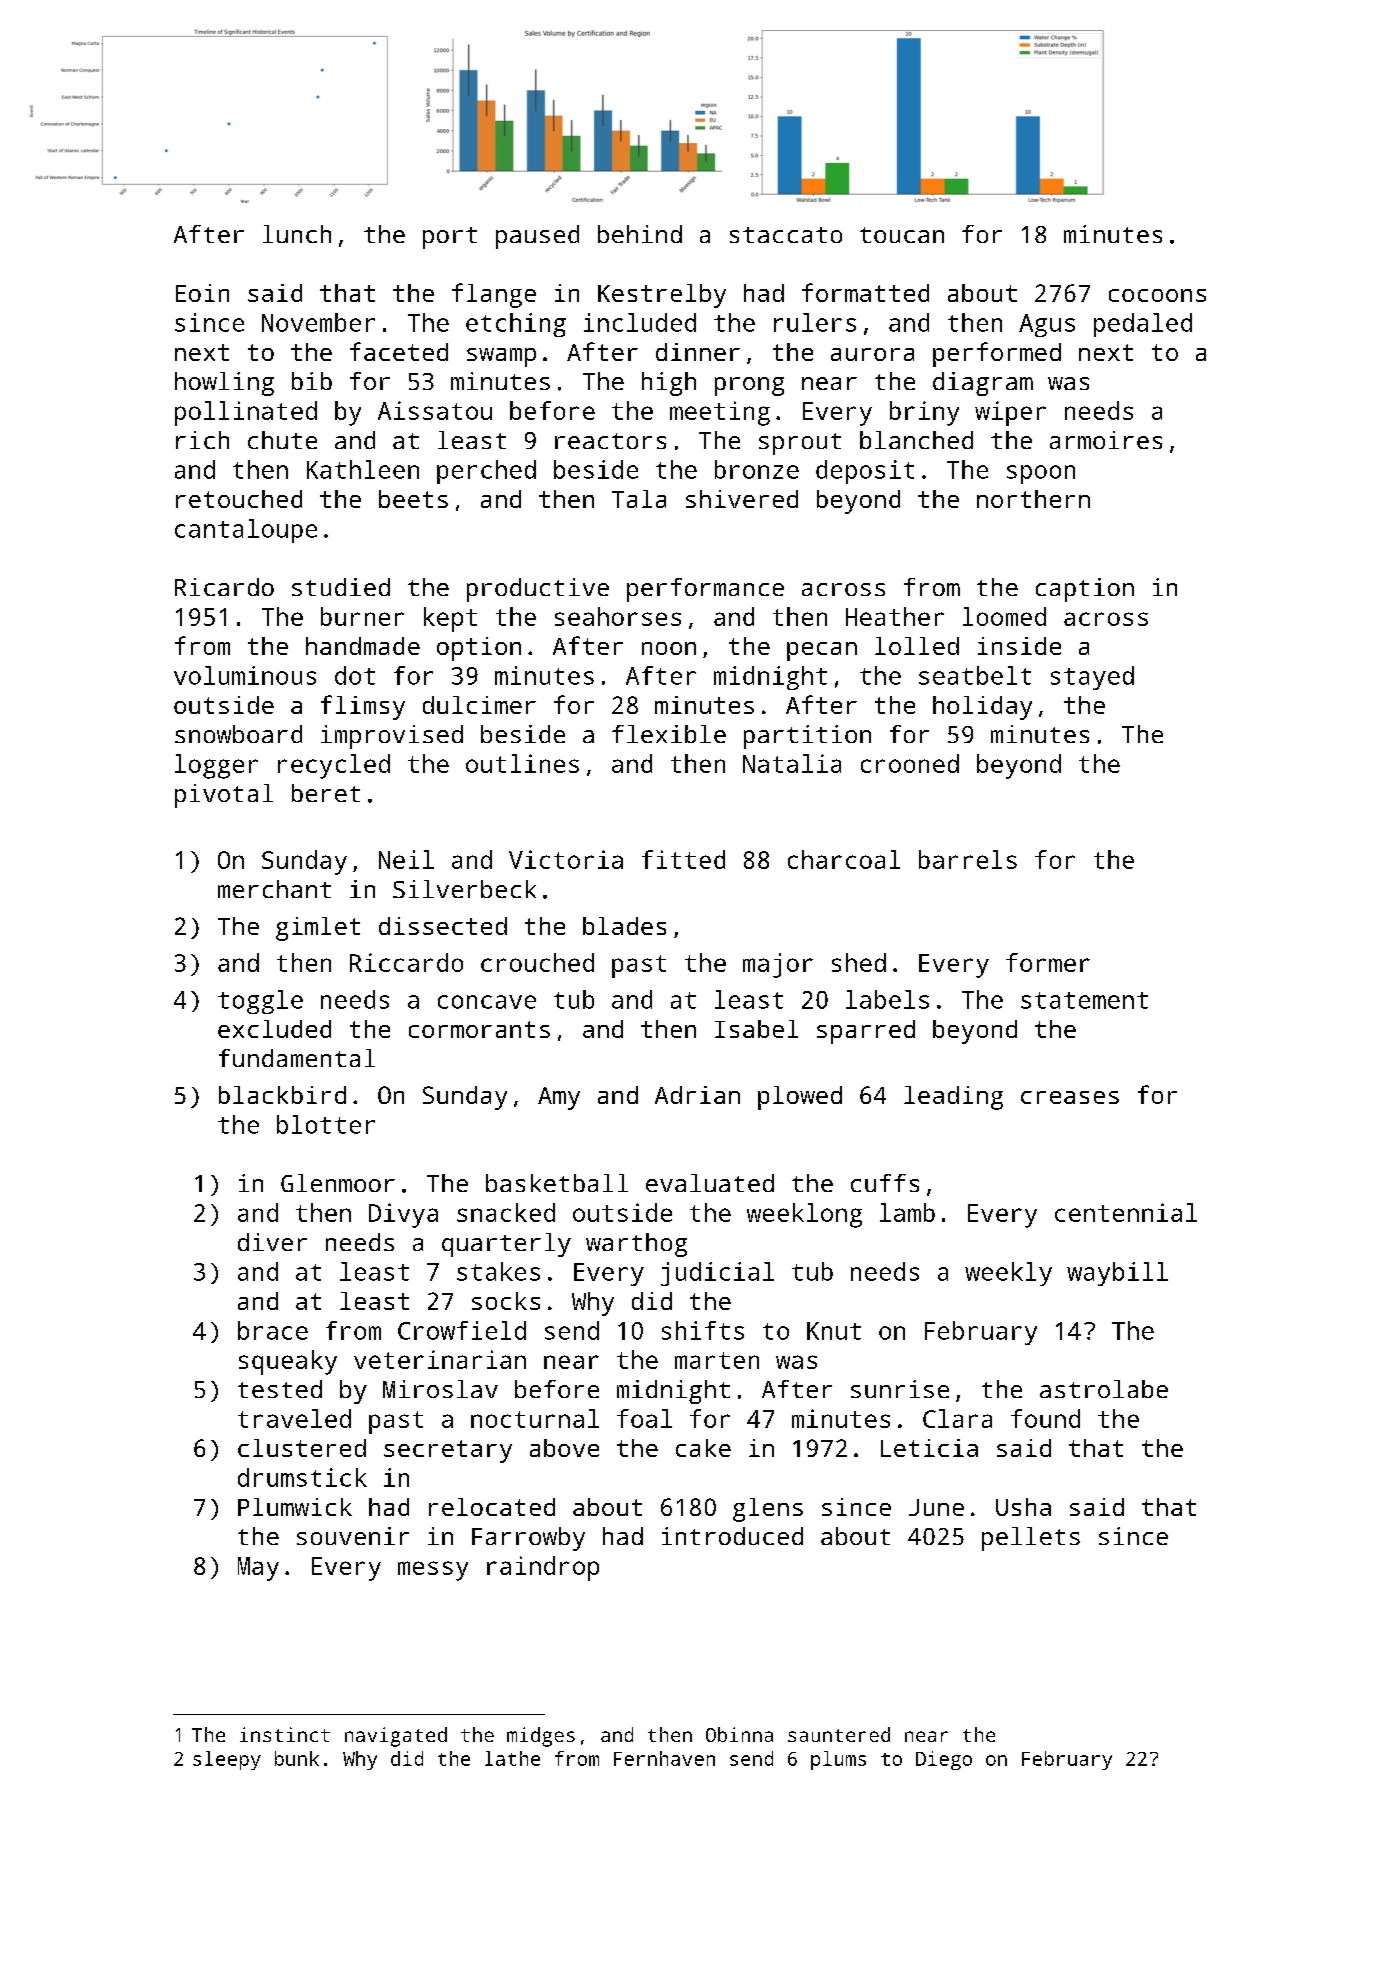 This screenshot has height=1969, width=1386. What do you see at coordinates (1157, 295) in the screenshot?
I see `cocoons` at bounding box center [1157, 295].
